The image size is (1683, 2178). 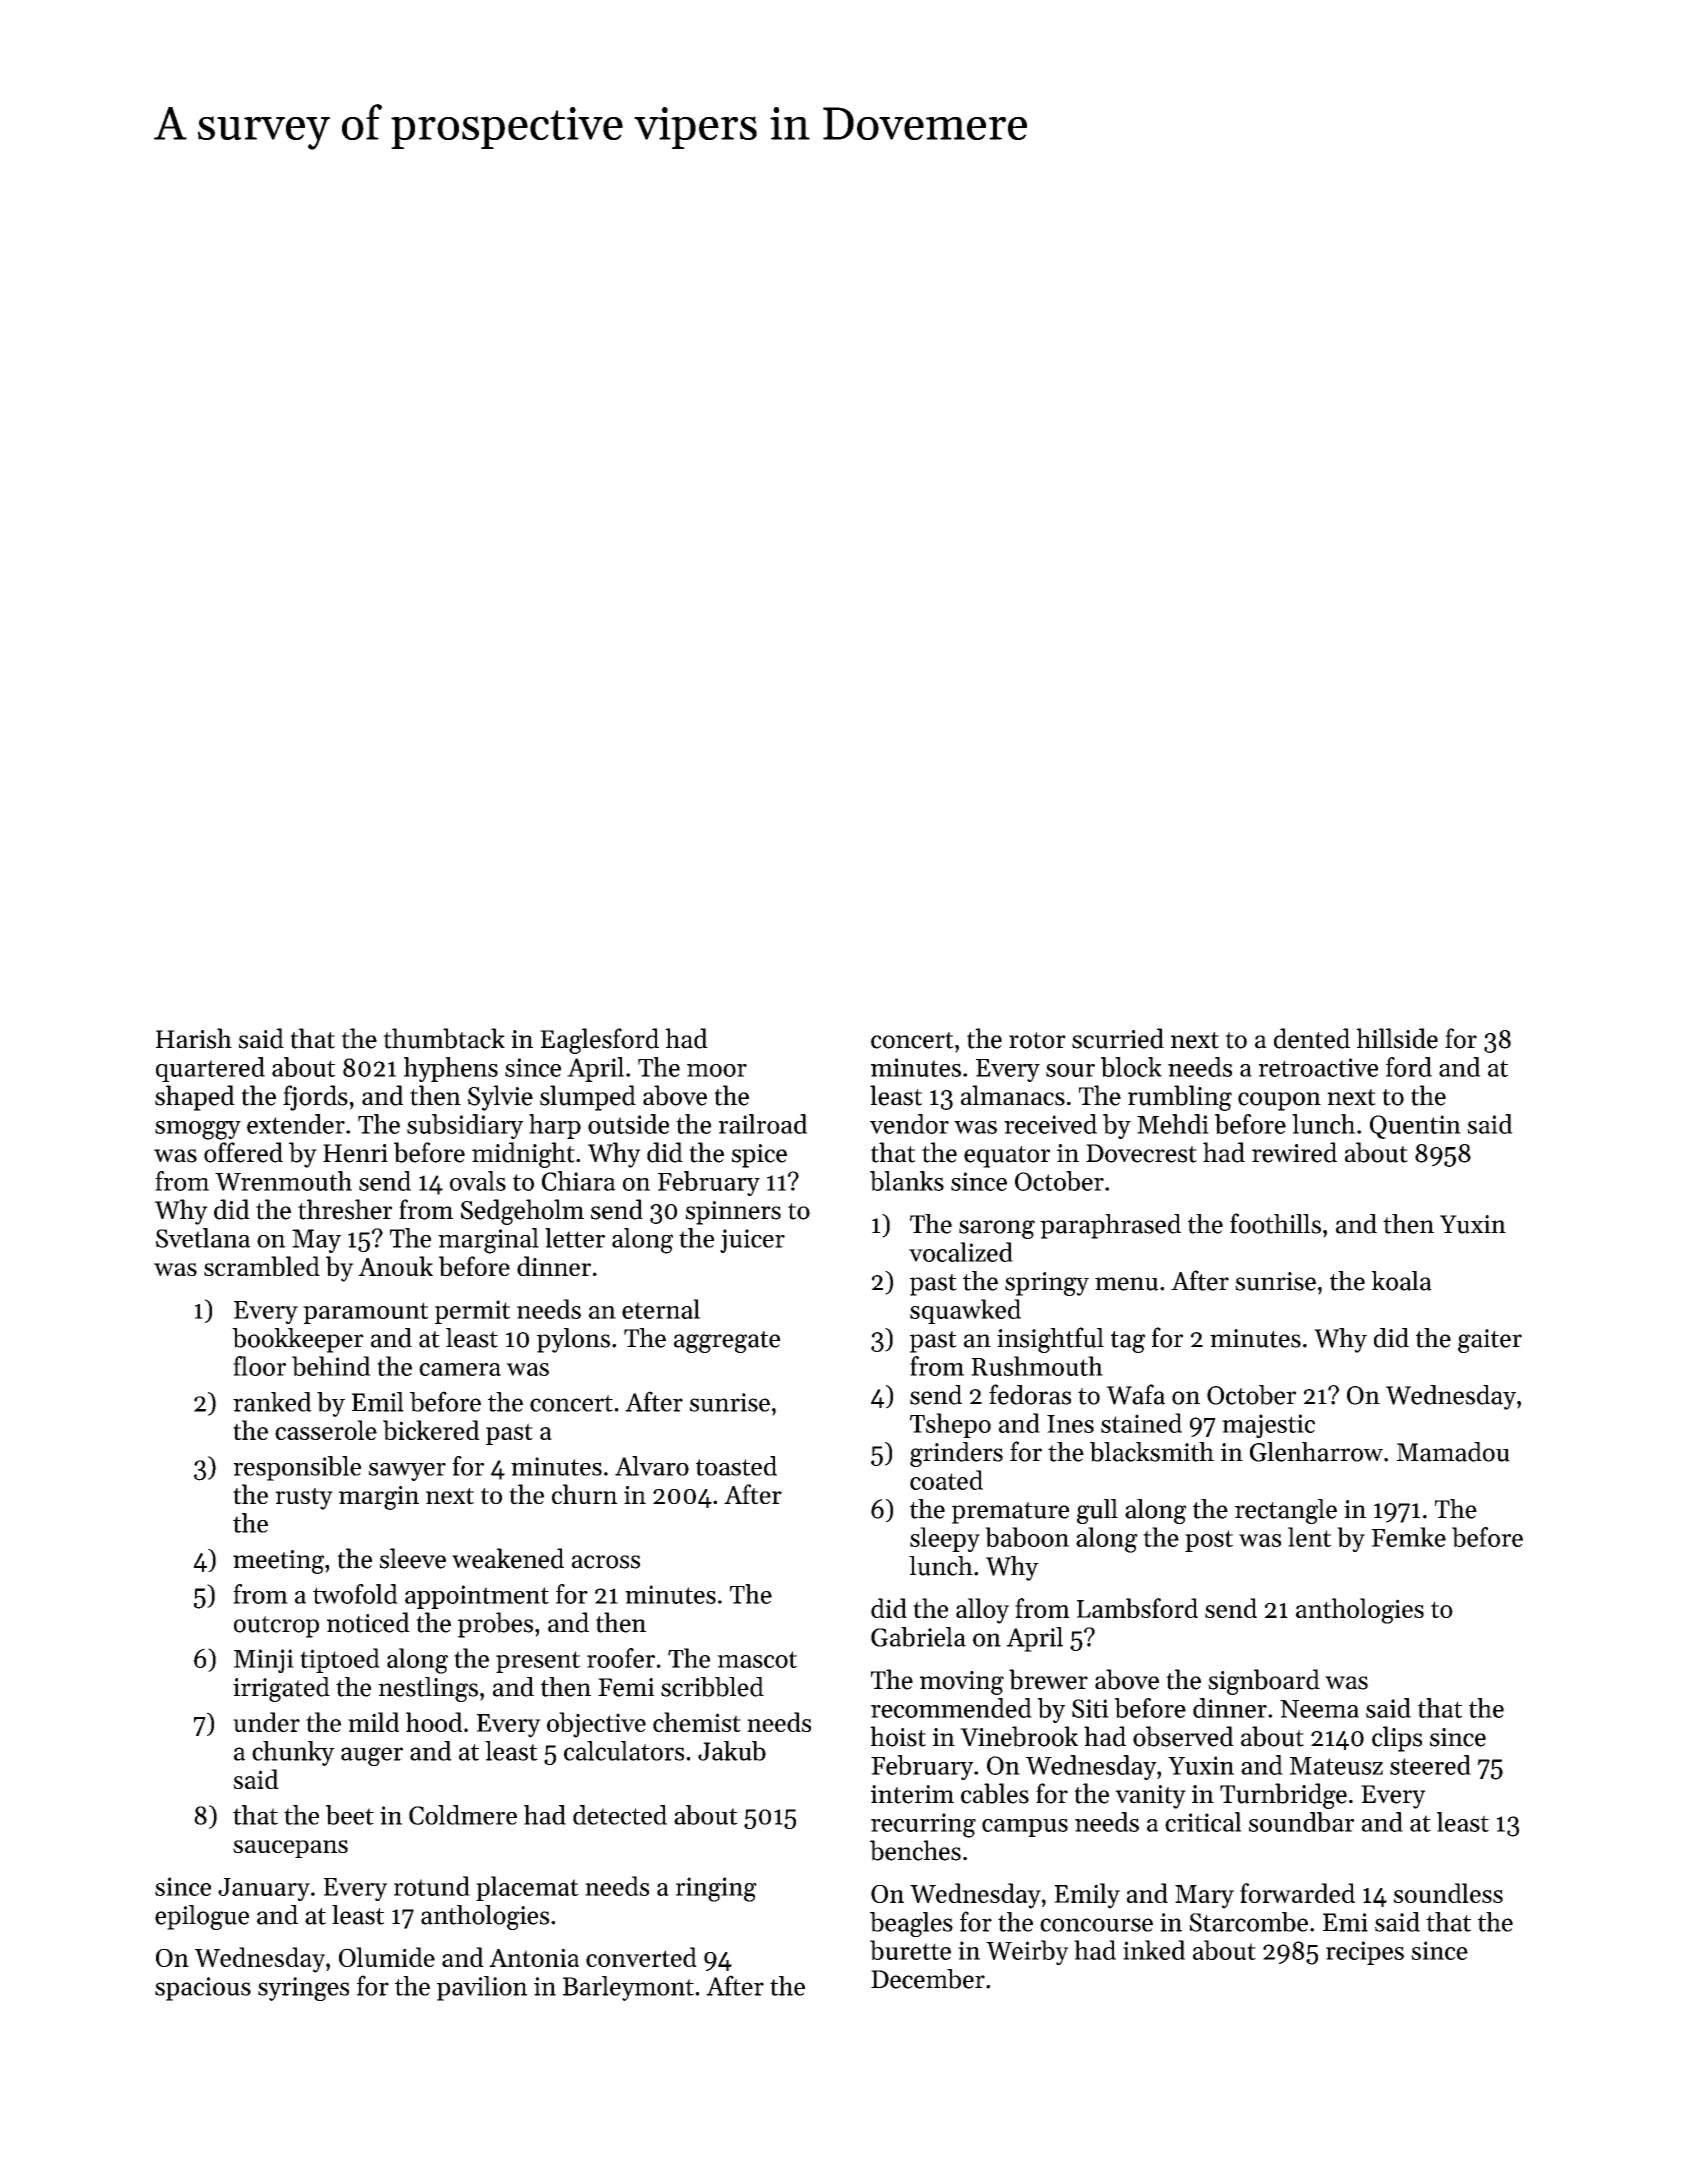 I want to click on Weirby, so click(x=1027, y=1952).
